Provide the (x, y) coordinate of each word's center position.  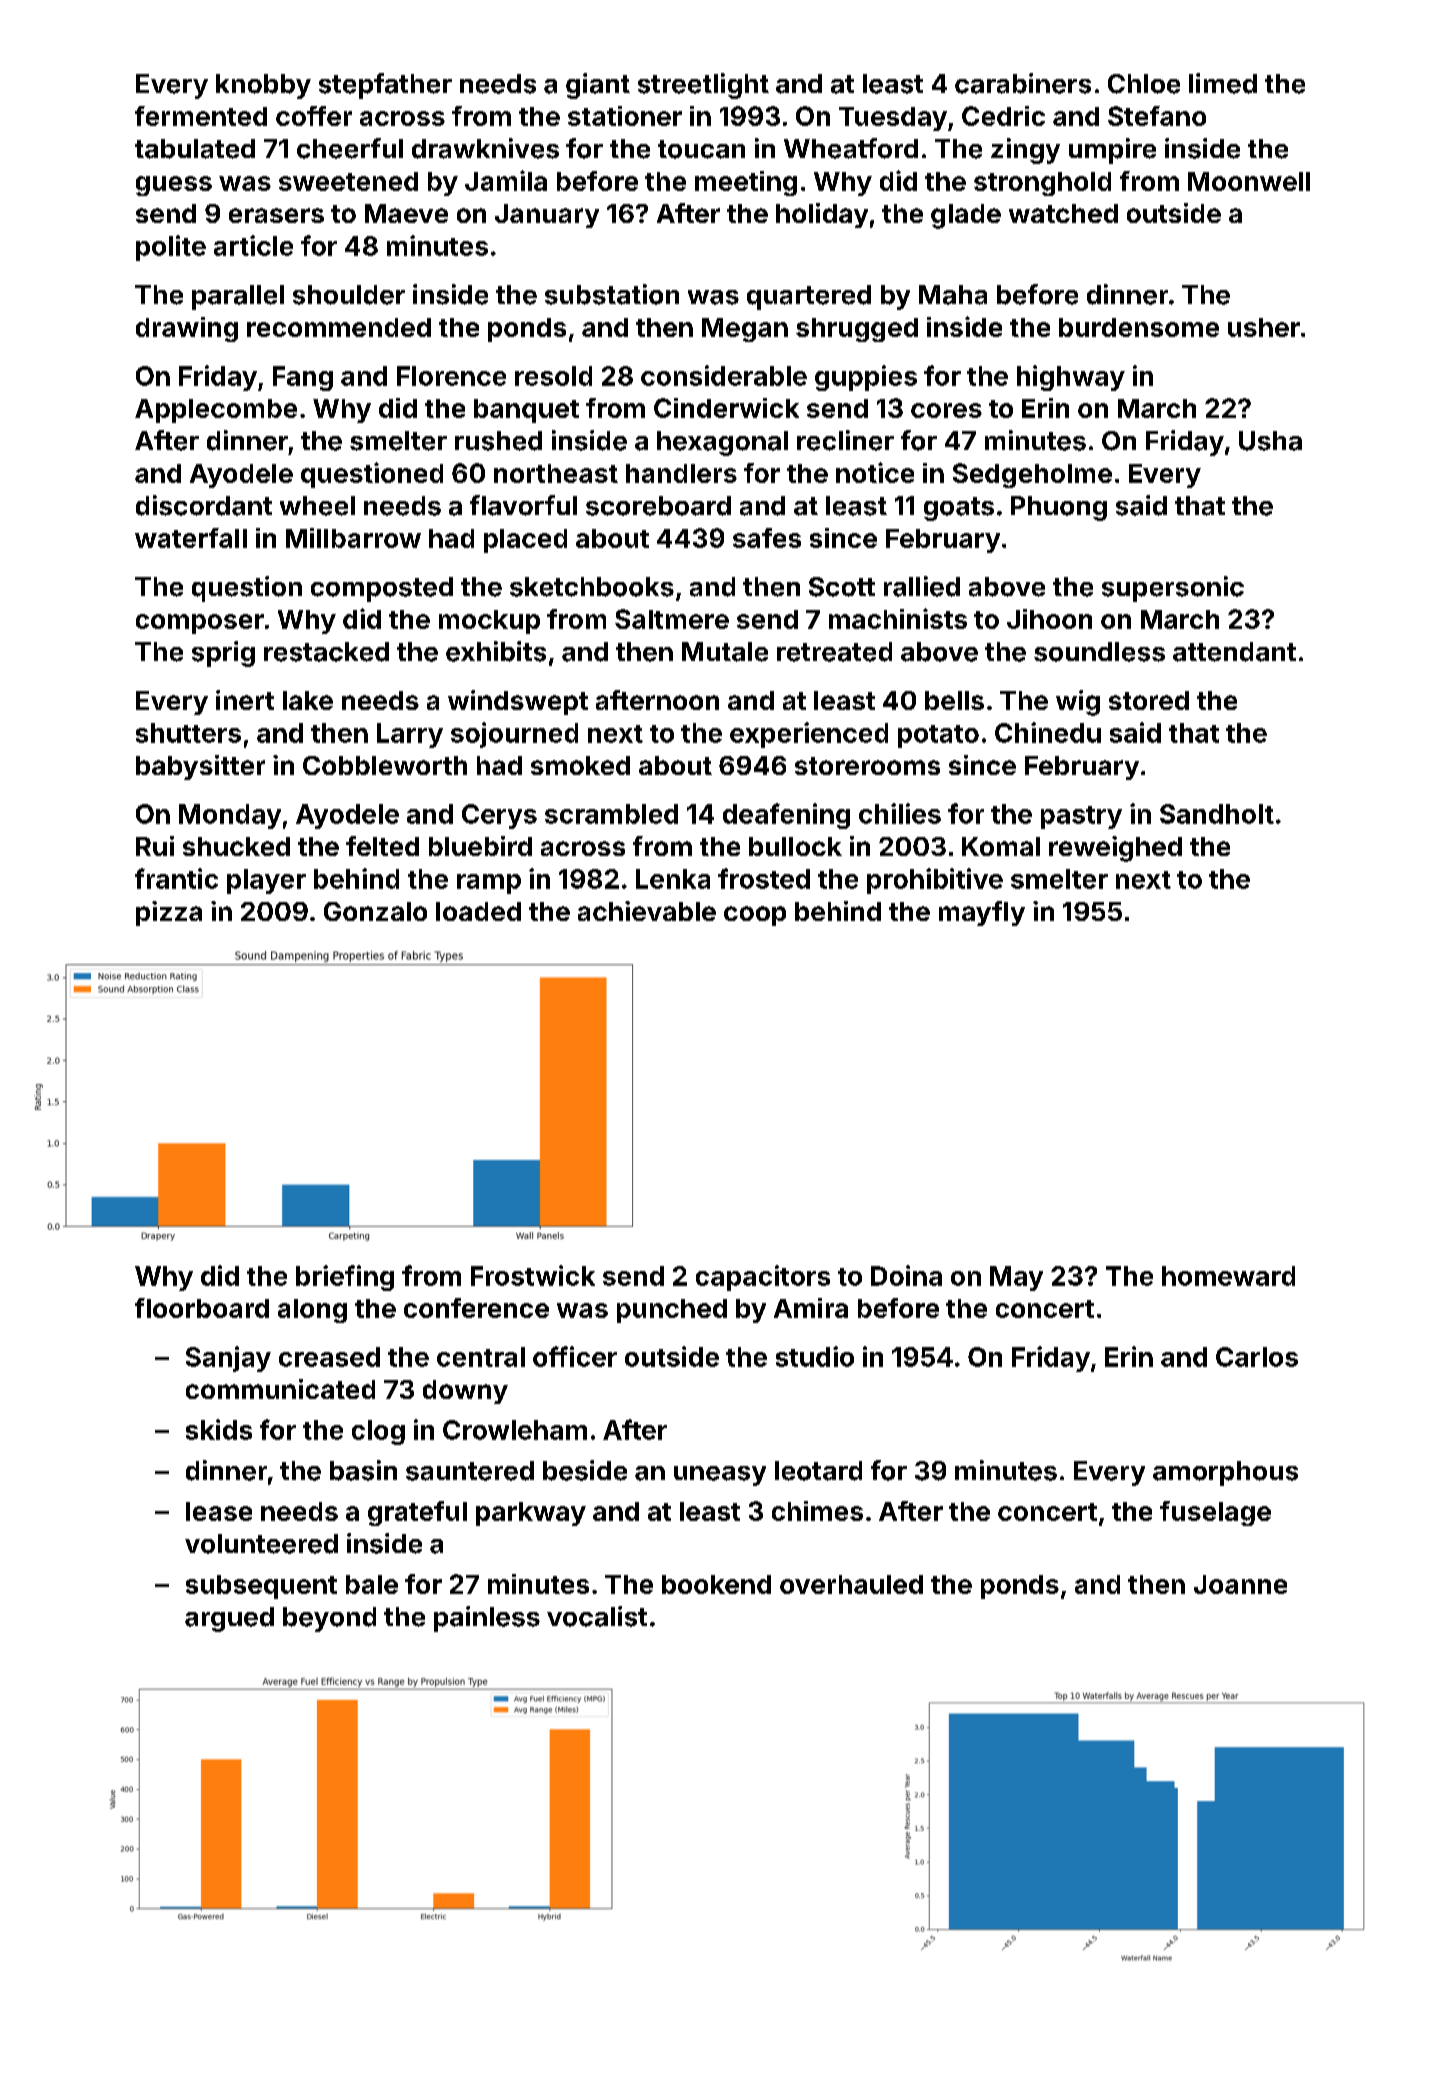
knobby (263, 86)
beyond (329, 1619)
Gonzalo (375, 911)
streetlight (703, 86)
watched (1063, 213)
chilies (900, 813)
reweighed (1115, 849)
